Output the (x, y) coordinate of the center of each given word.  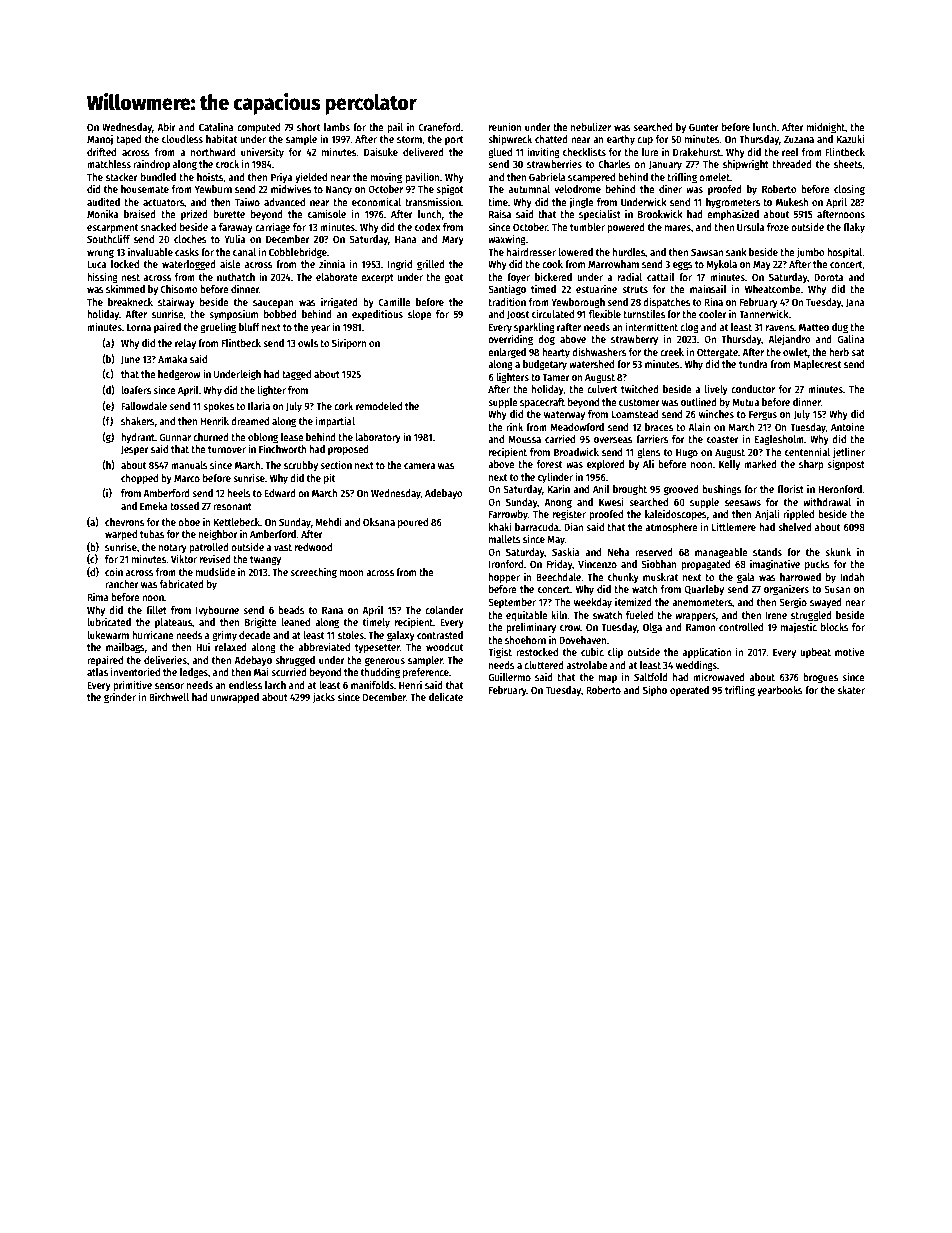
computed (258, 128)
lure (650, 152)
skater (851, 690)
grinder (120, 698)
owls (308, 343)
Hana (406, 239)
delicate (446, 696)
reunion (505, 126)
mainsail (708, 288)
